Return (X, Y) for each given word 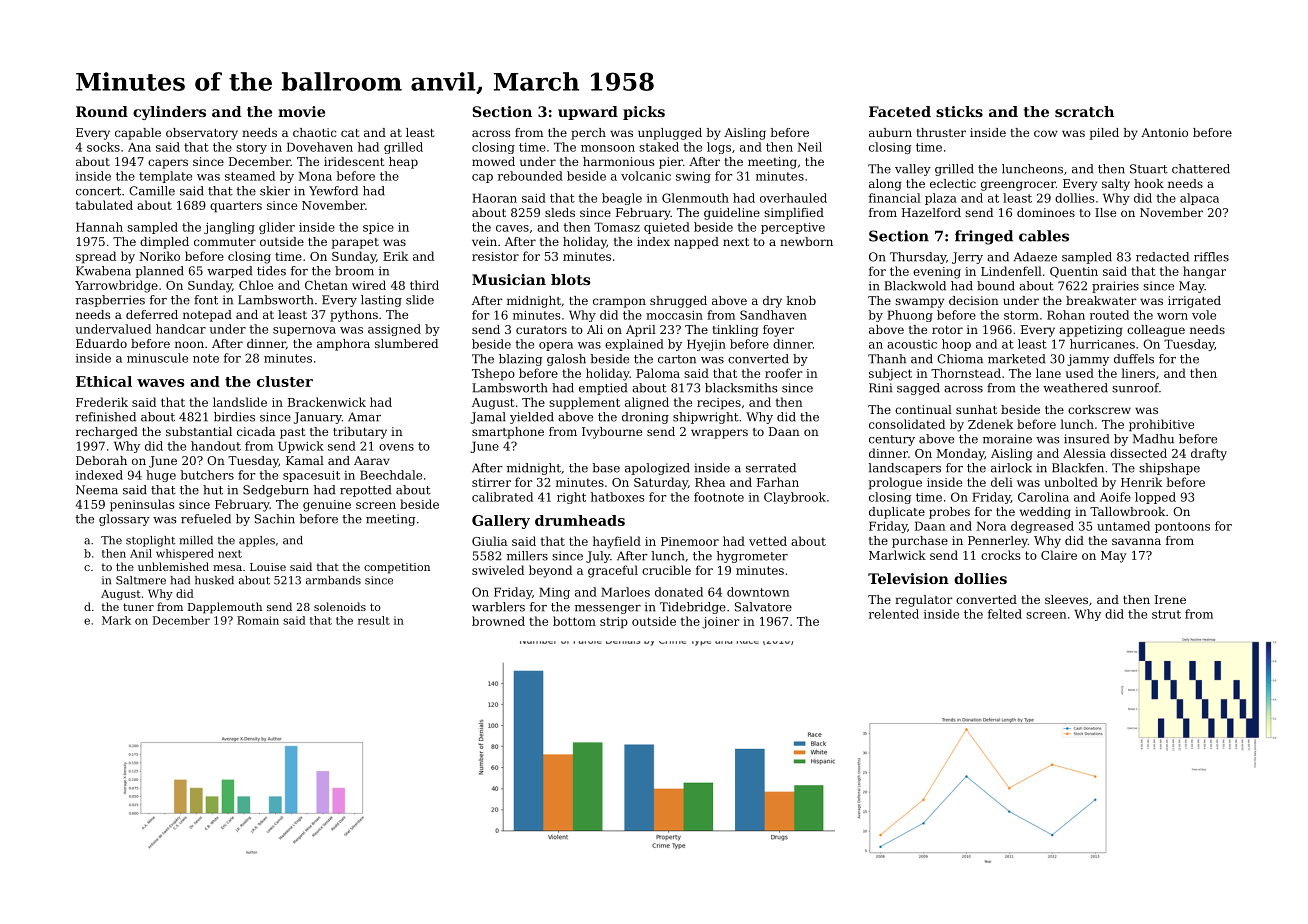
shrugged (678, 302)
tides (271, 271)
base (606, 468)
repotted (365, 491)
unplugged (670, 134)
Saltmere (141, 580)
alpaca (1199, 199)
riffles (1211, 257)
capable (138, 134)
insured (1086, 439)
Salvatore (763, 607)
